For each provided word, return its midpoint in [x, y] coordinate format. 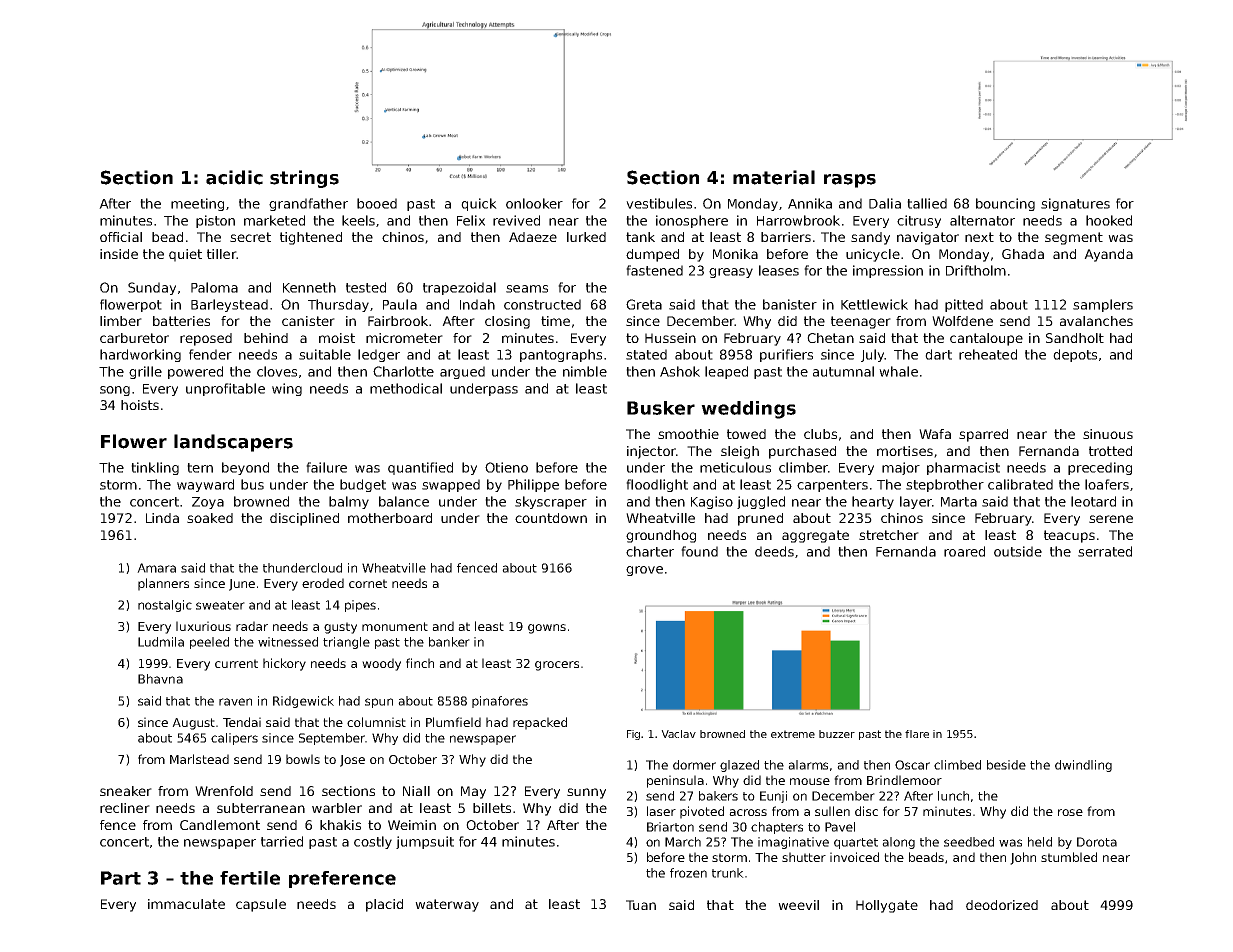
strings [304, 179]
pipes [360, 606]
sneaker [126, 791]
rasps [850, 181]
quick [479, 204]
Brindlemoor [904, 780]
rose [1070, 812]
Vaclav [678, 734]
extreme [793, 734]
